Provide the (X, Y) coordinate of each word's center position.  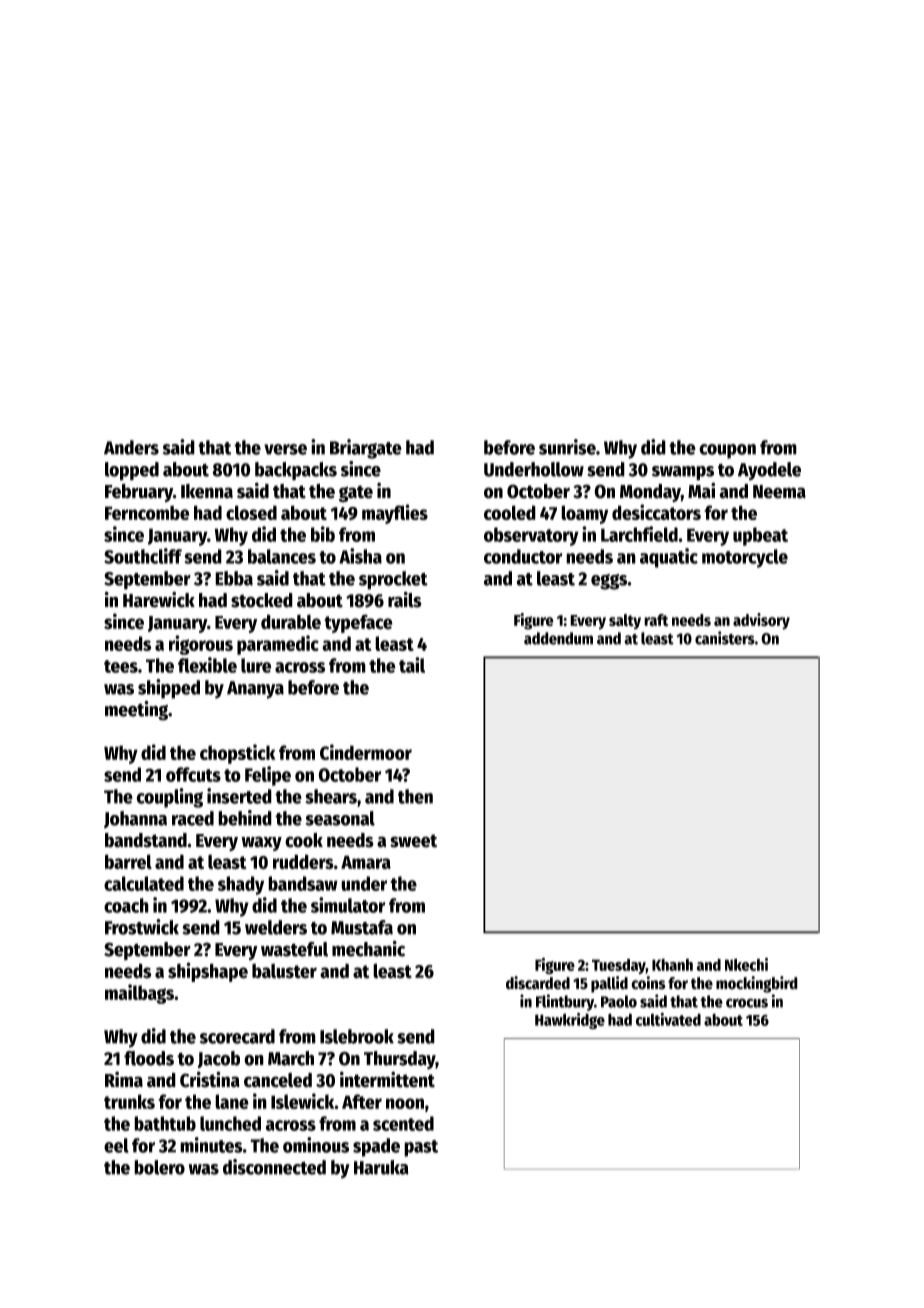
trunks (129, 1101)
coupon (727, 451)
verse (285, 449)
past (421, 1148)
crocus (747, 1003)
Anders (131, 447)
